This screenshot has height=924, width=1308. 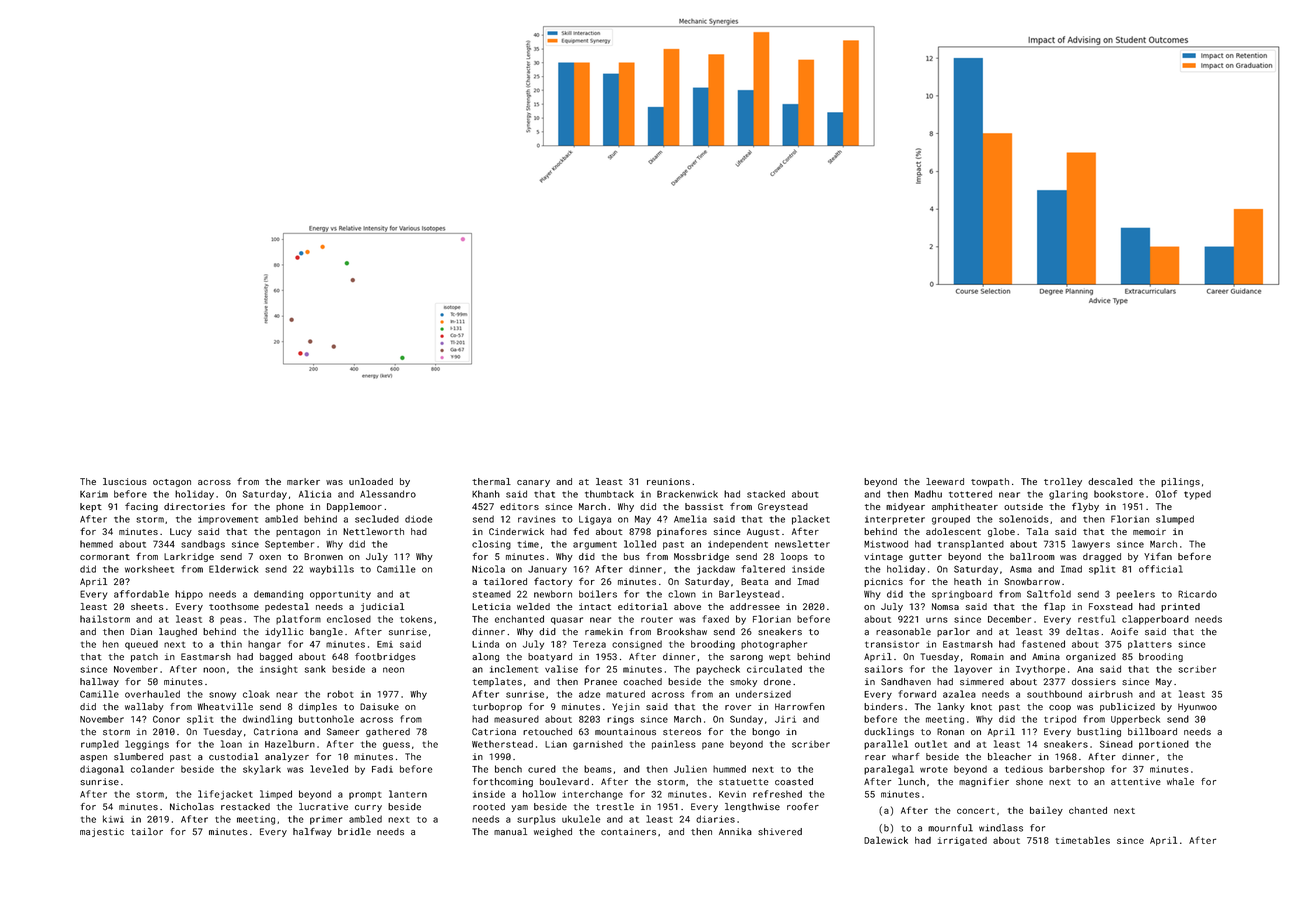 I want to click on reunions, so click(x=668, y=481).
